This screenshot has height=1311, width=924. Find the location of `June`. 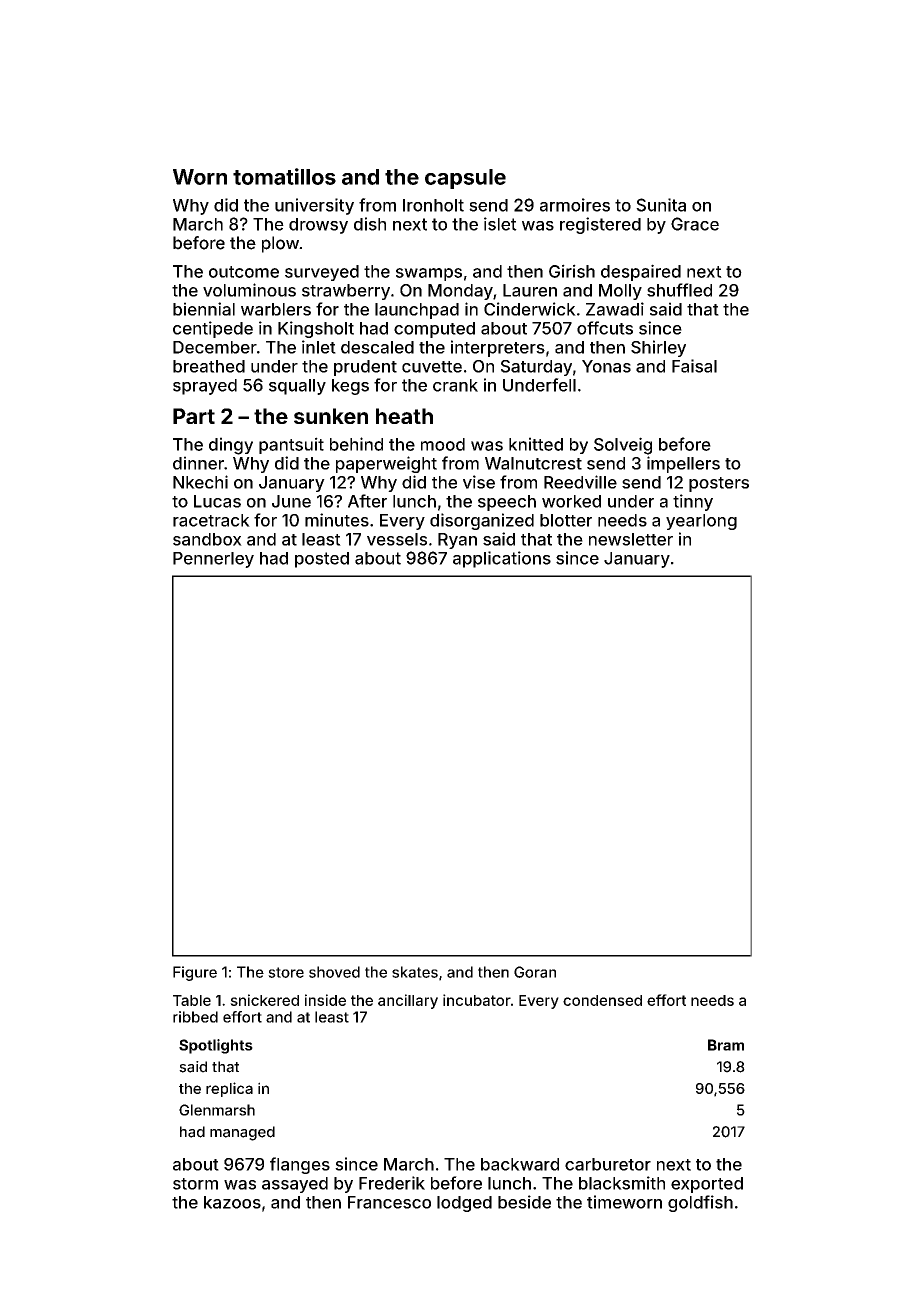

June is located at coordinates (291, 501).
